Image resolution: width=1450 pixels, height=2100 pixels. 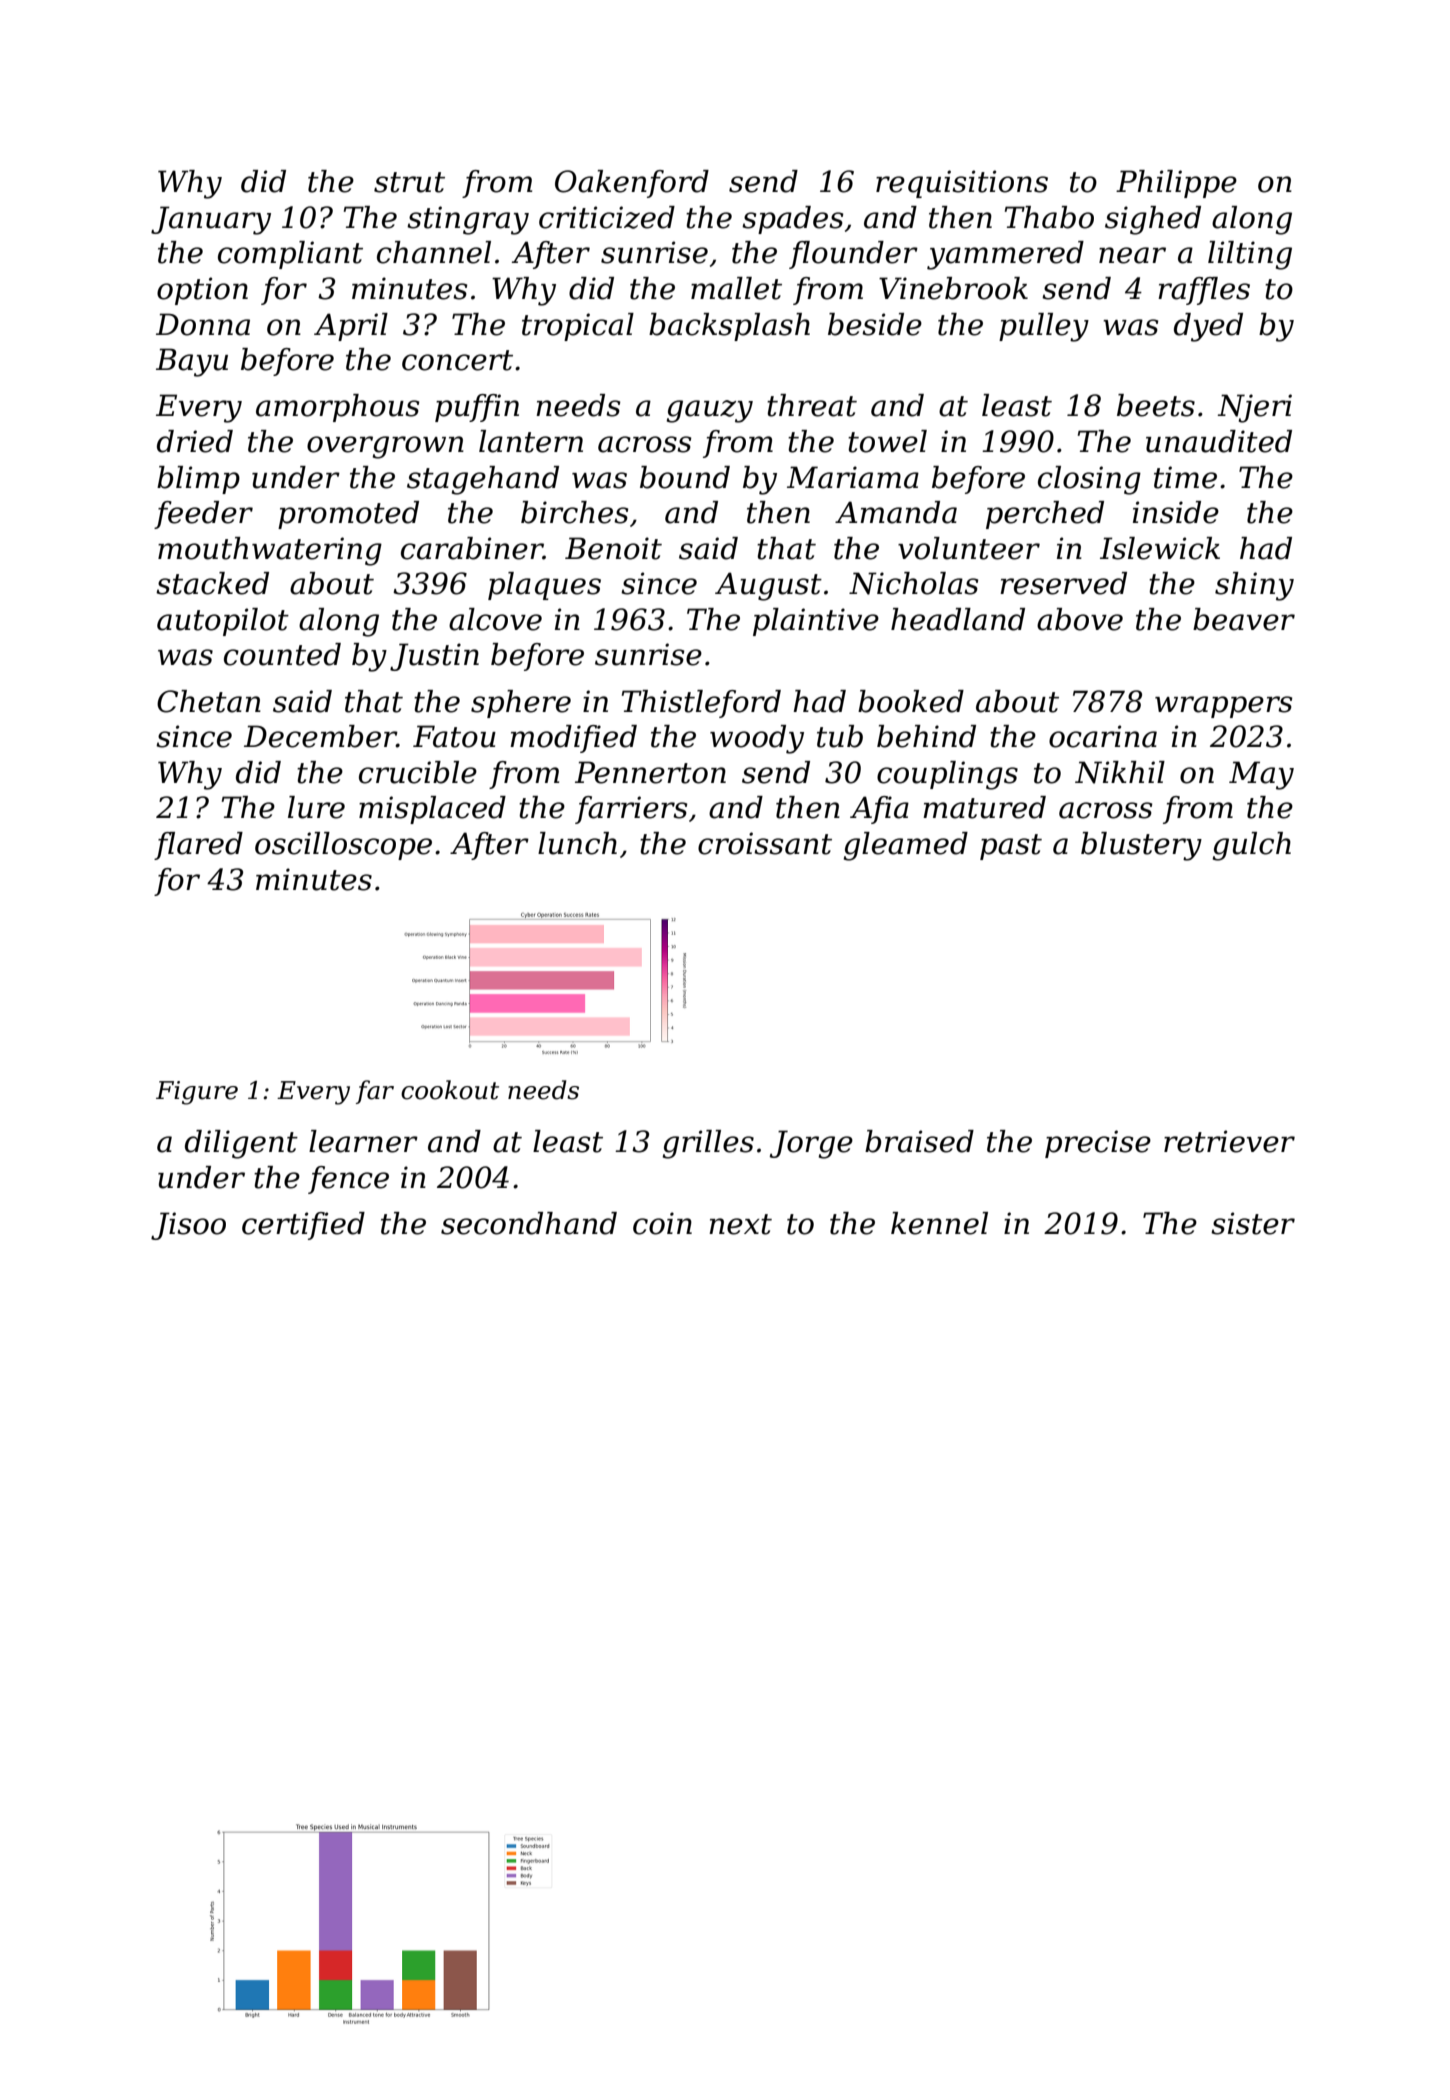 What do you see at coordinates (1229, 1141) in the document?
I see `retriever` at bounding box center [1229, 1141].
